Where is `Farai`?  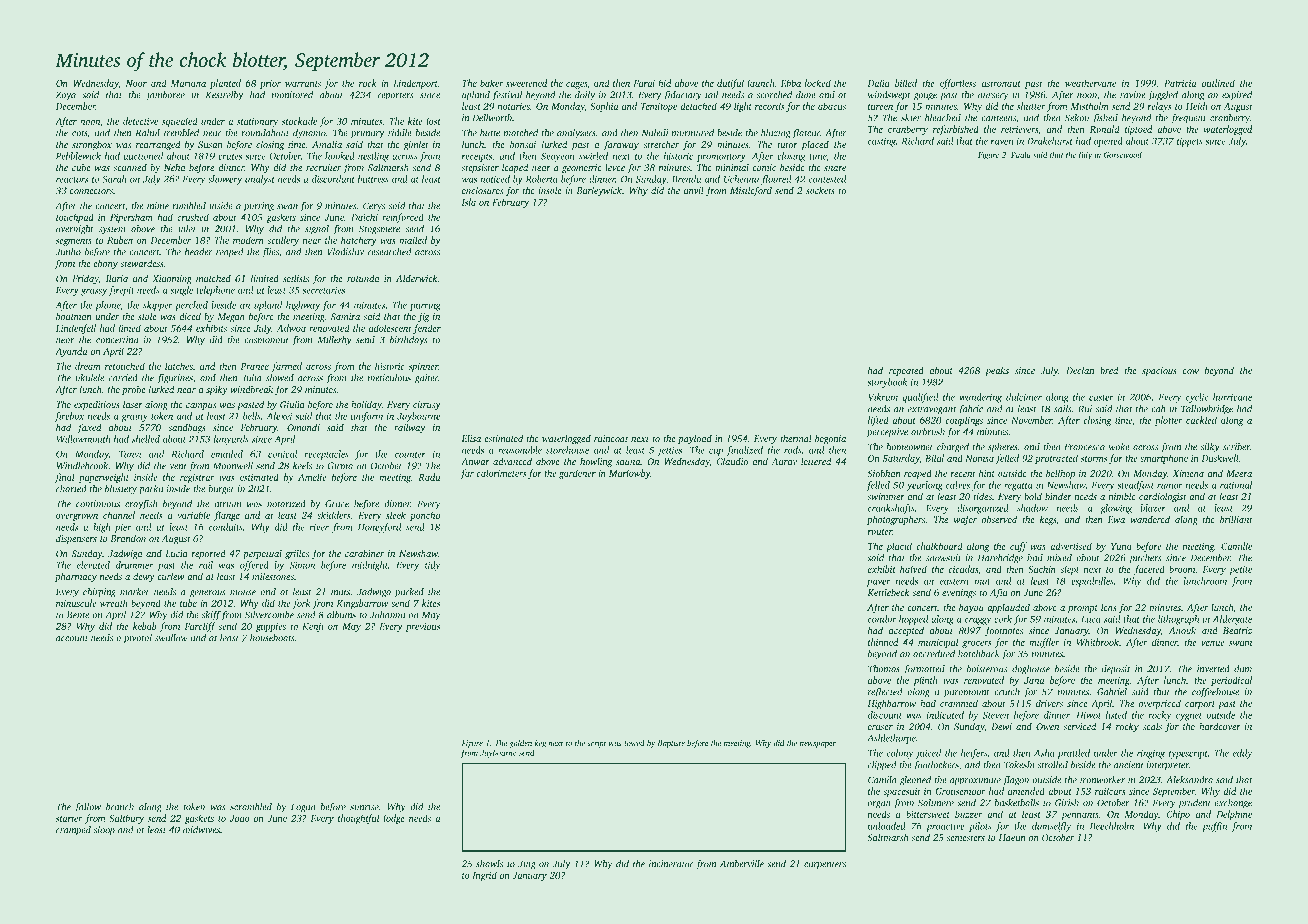
Farai is located at coordinates (644, 83).
